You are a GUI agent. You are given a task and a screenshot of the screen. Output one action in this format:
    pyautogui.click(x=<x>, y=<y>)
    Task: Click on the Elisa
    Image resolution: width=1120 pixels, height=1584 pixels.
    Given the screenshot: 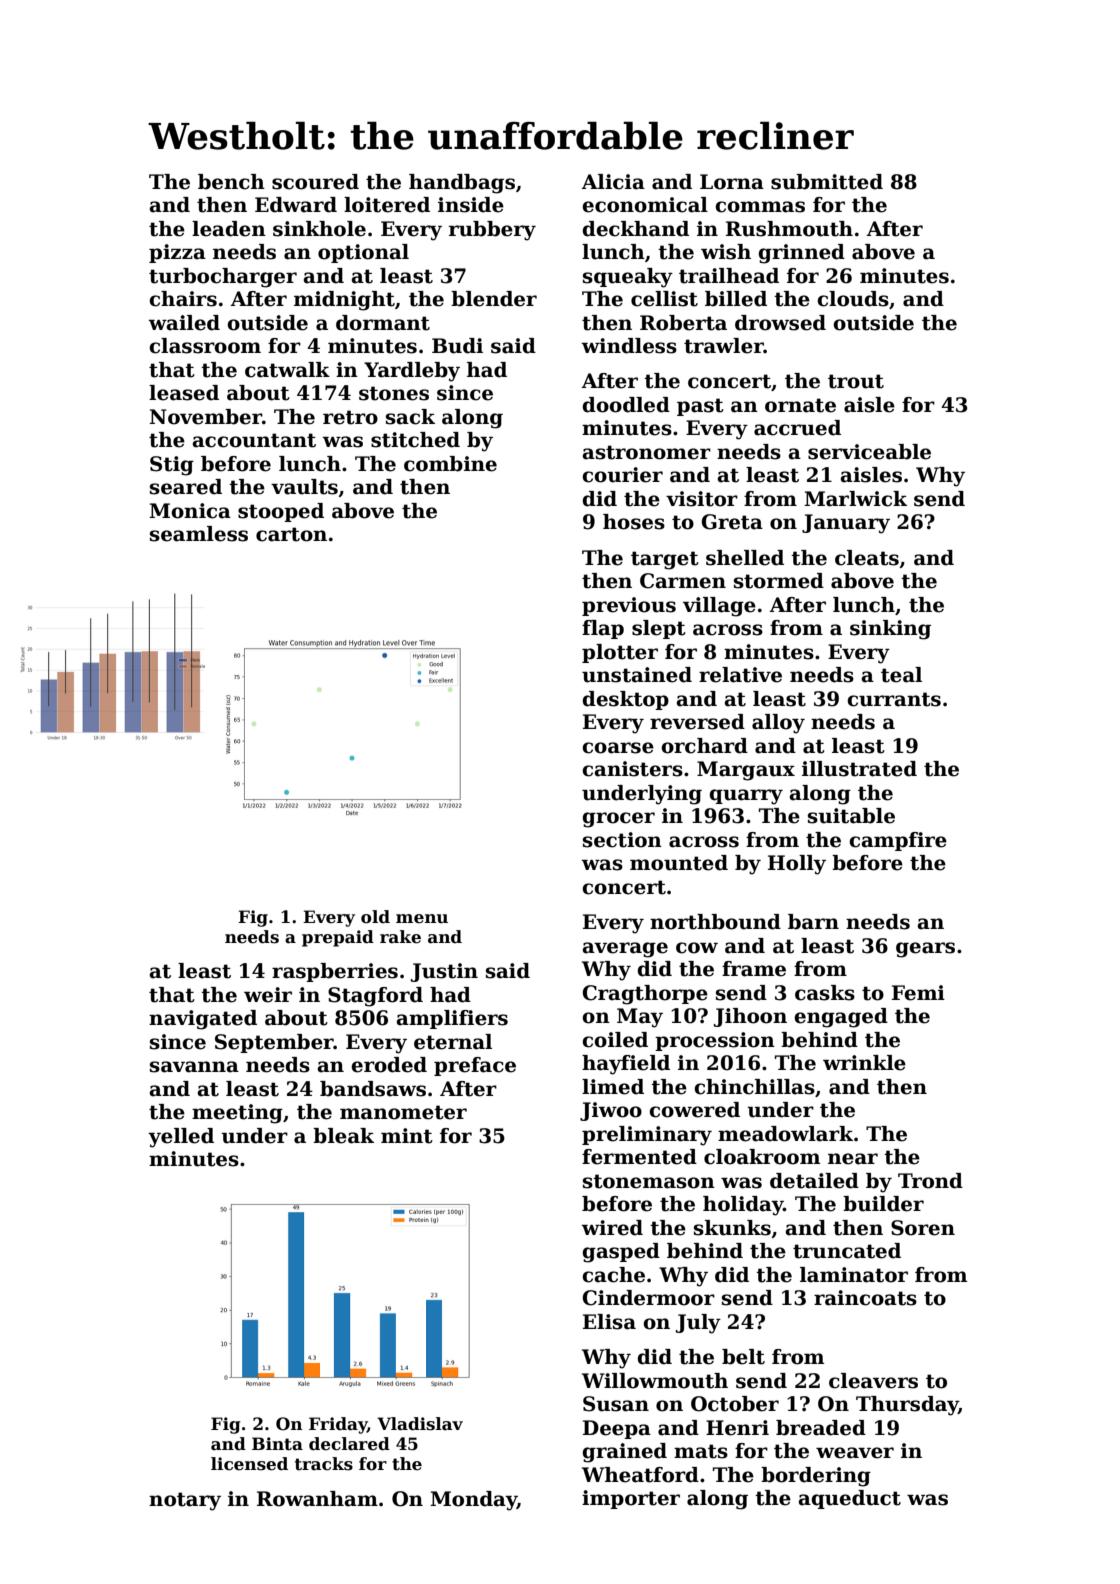 What is the action you would take?
    pyautogui.click(x=609, y=1322)
